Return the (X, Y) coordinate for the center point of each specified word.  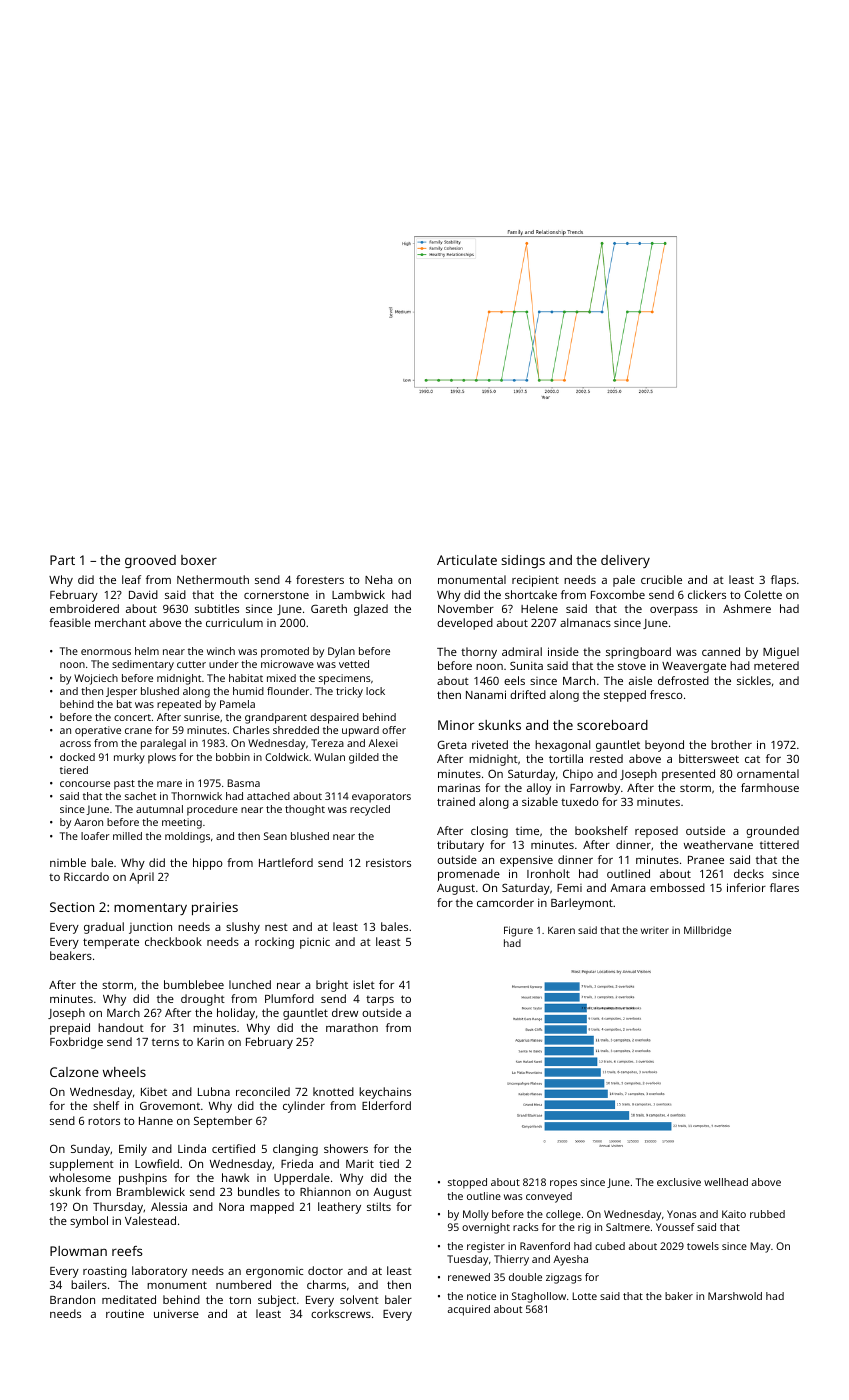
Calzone (74, 1072)
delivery (625, 561)
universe (176, 1313)
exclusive (679, 1182)
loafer (95, 836)
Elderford (386, 1105)
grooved (150, 561)
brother (731, 744)
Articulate (467, 560)
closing (489, 832)
